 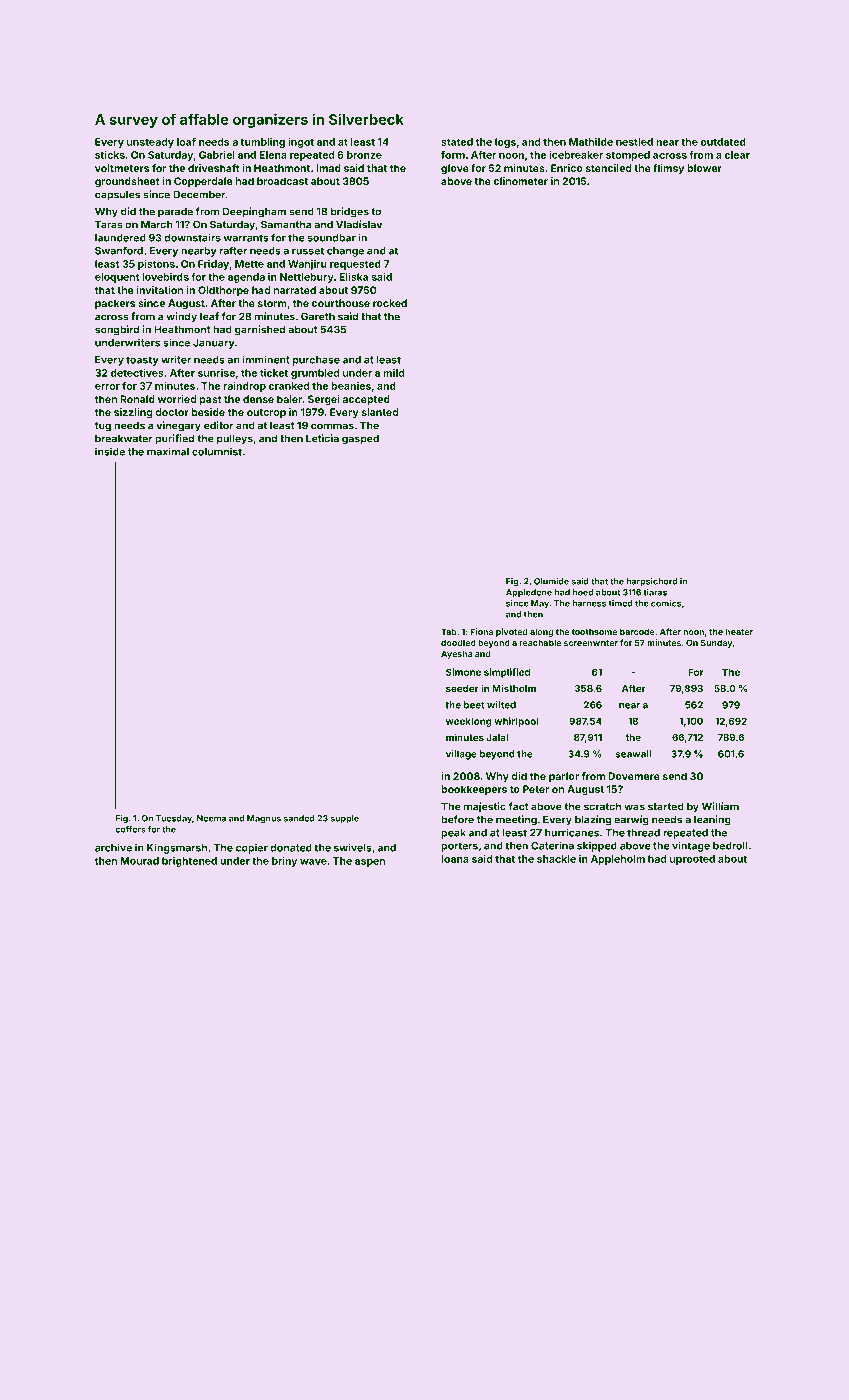 What do you see at coordinates (723, 142) in the image?
I see `outdated` at bounding box center [723, 142].
